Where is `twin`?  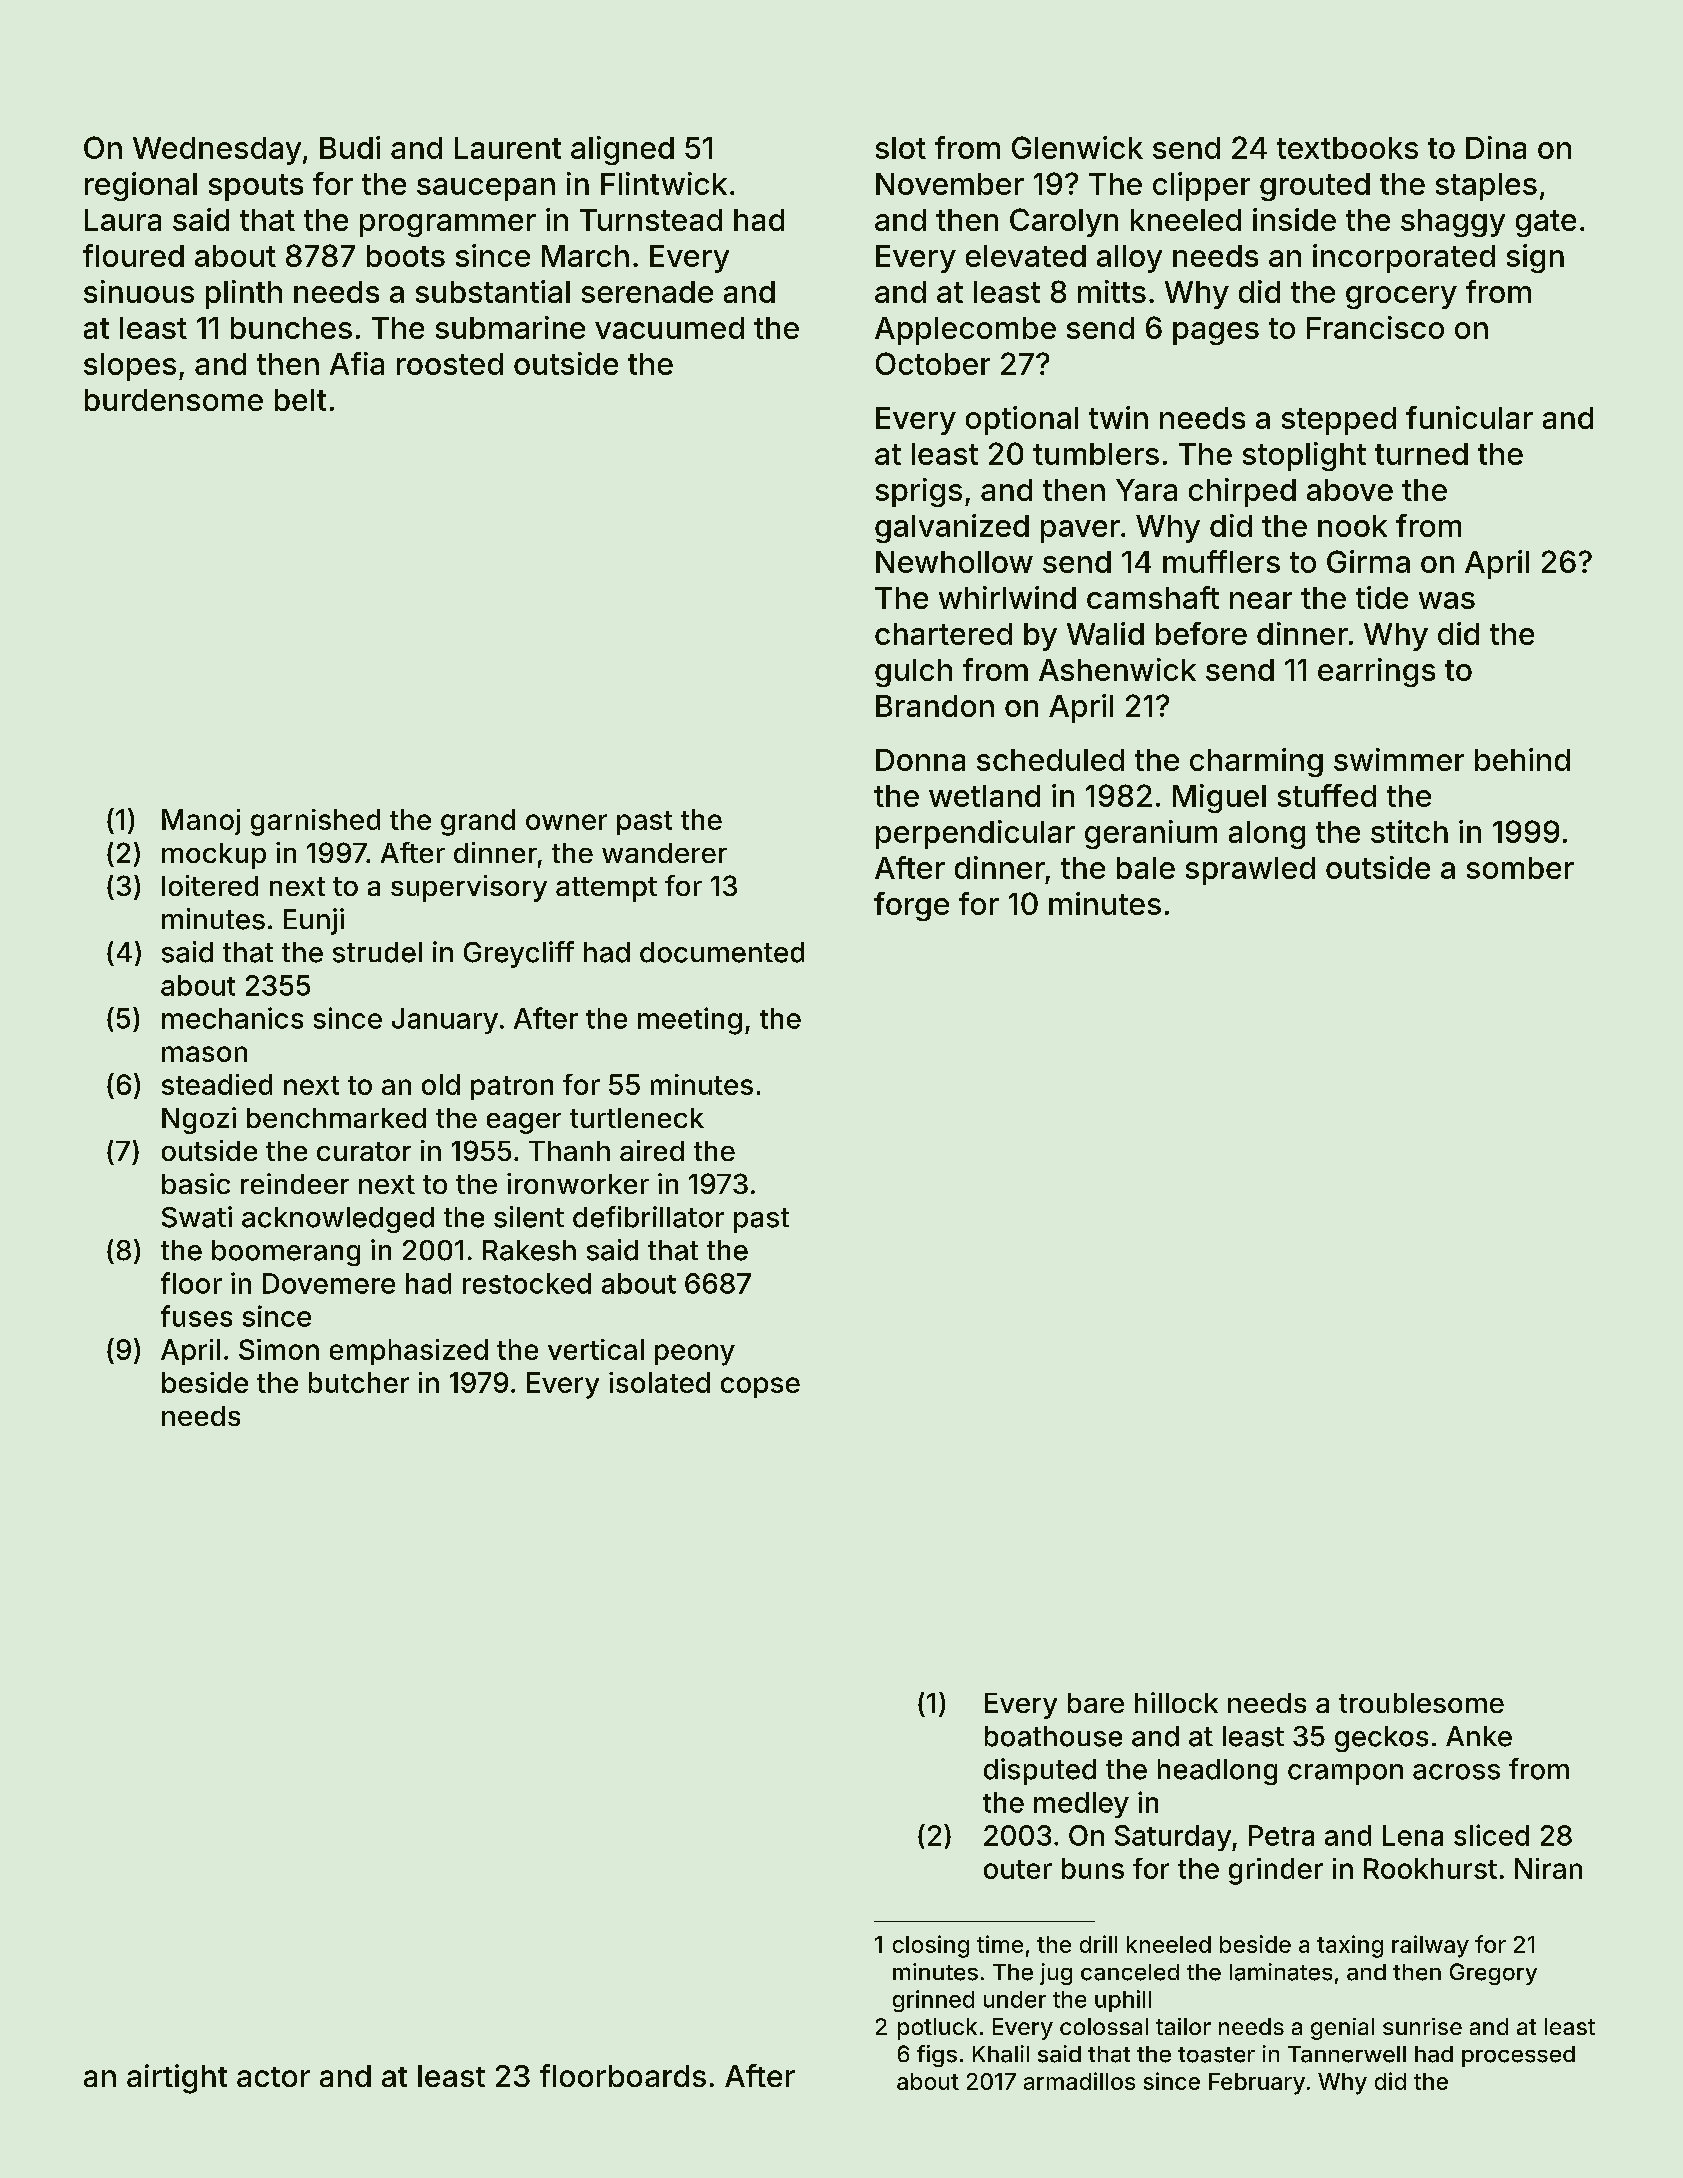
twin is located at coordinates (1118, 417).
